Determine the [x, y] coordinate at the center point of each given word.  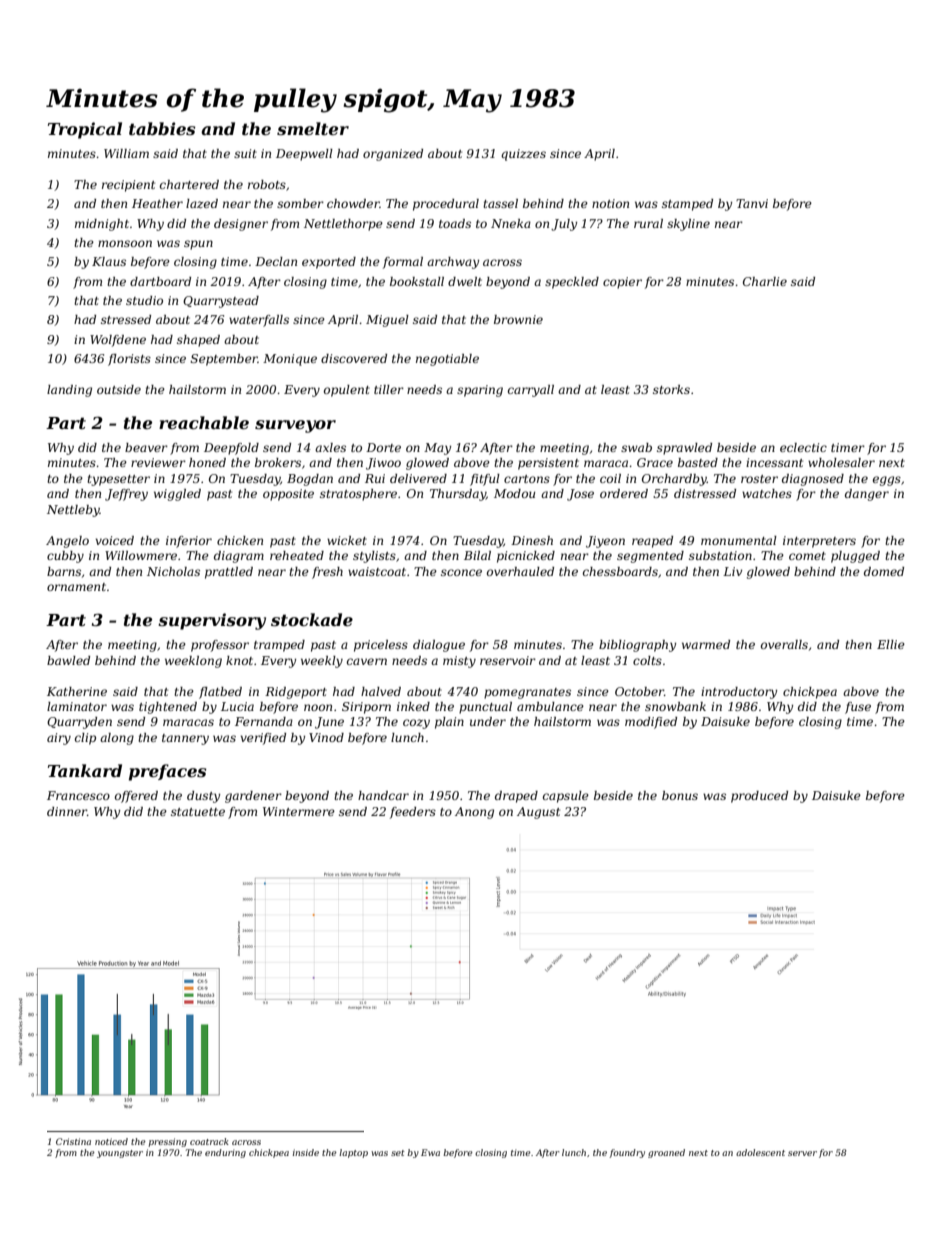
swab [636, 447]
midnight [102, 225]
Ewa [430, 1152]
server [802, 1153]
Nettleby [73, 511]
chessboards [620, 571]
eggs [887, 481]
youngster [120, 1154]
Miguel [387, 321]
